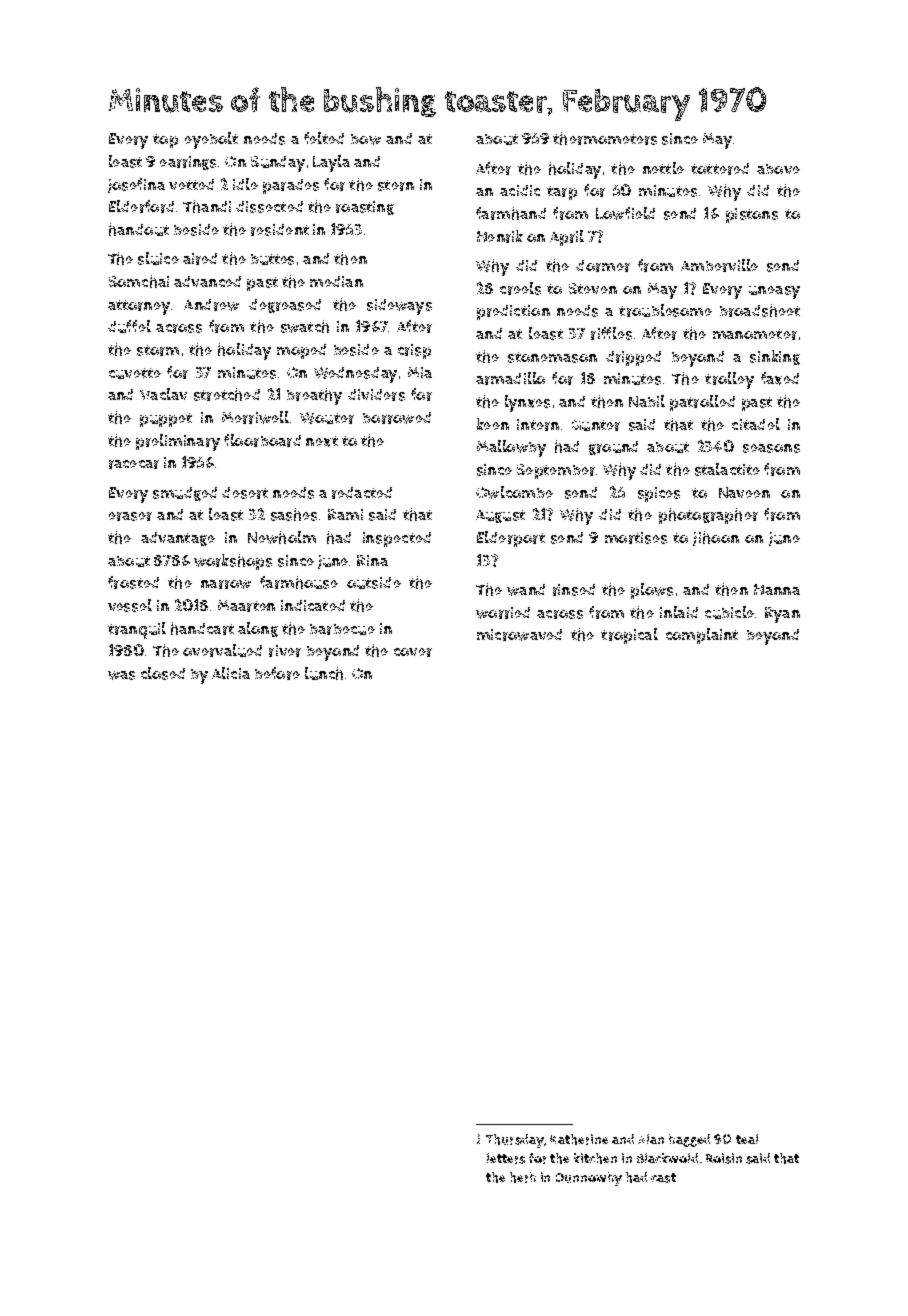  Describe the element at coordinates (277, 673) in the screenshot. I see `before` at that location.
